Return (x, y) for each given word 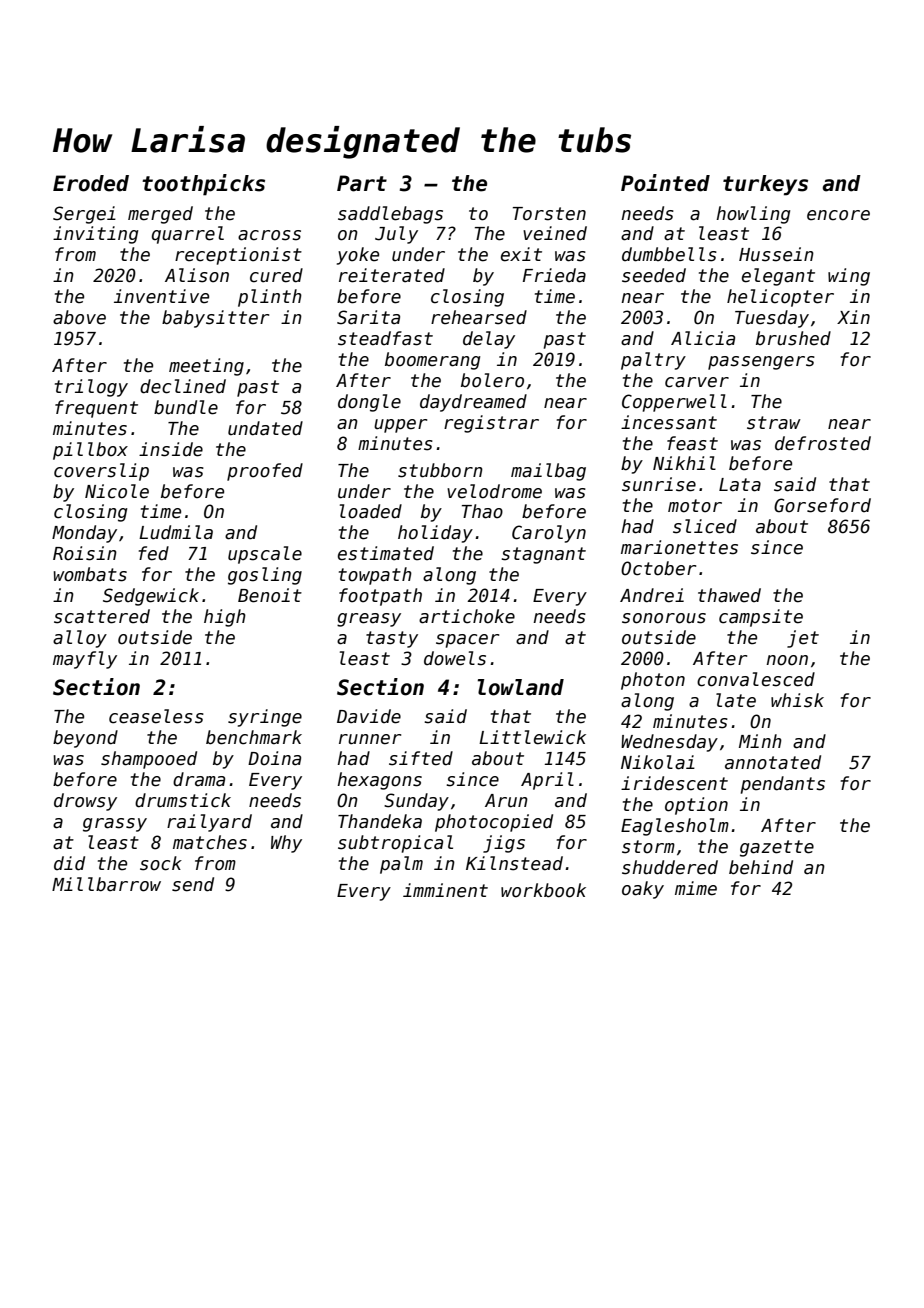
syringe (265, 718)
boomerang (432, 361)
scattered (102, 616)
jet (803, 639)
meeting (206, 367)
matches (210, 842)
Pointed (665, 183)
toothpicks (203, 185)
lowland (521, 687)
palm (401, 865)
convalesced (756, 679)
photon (653, 681)
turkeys (765, 185)
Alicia (703, 338)
